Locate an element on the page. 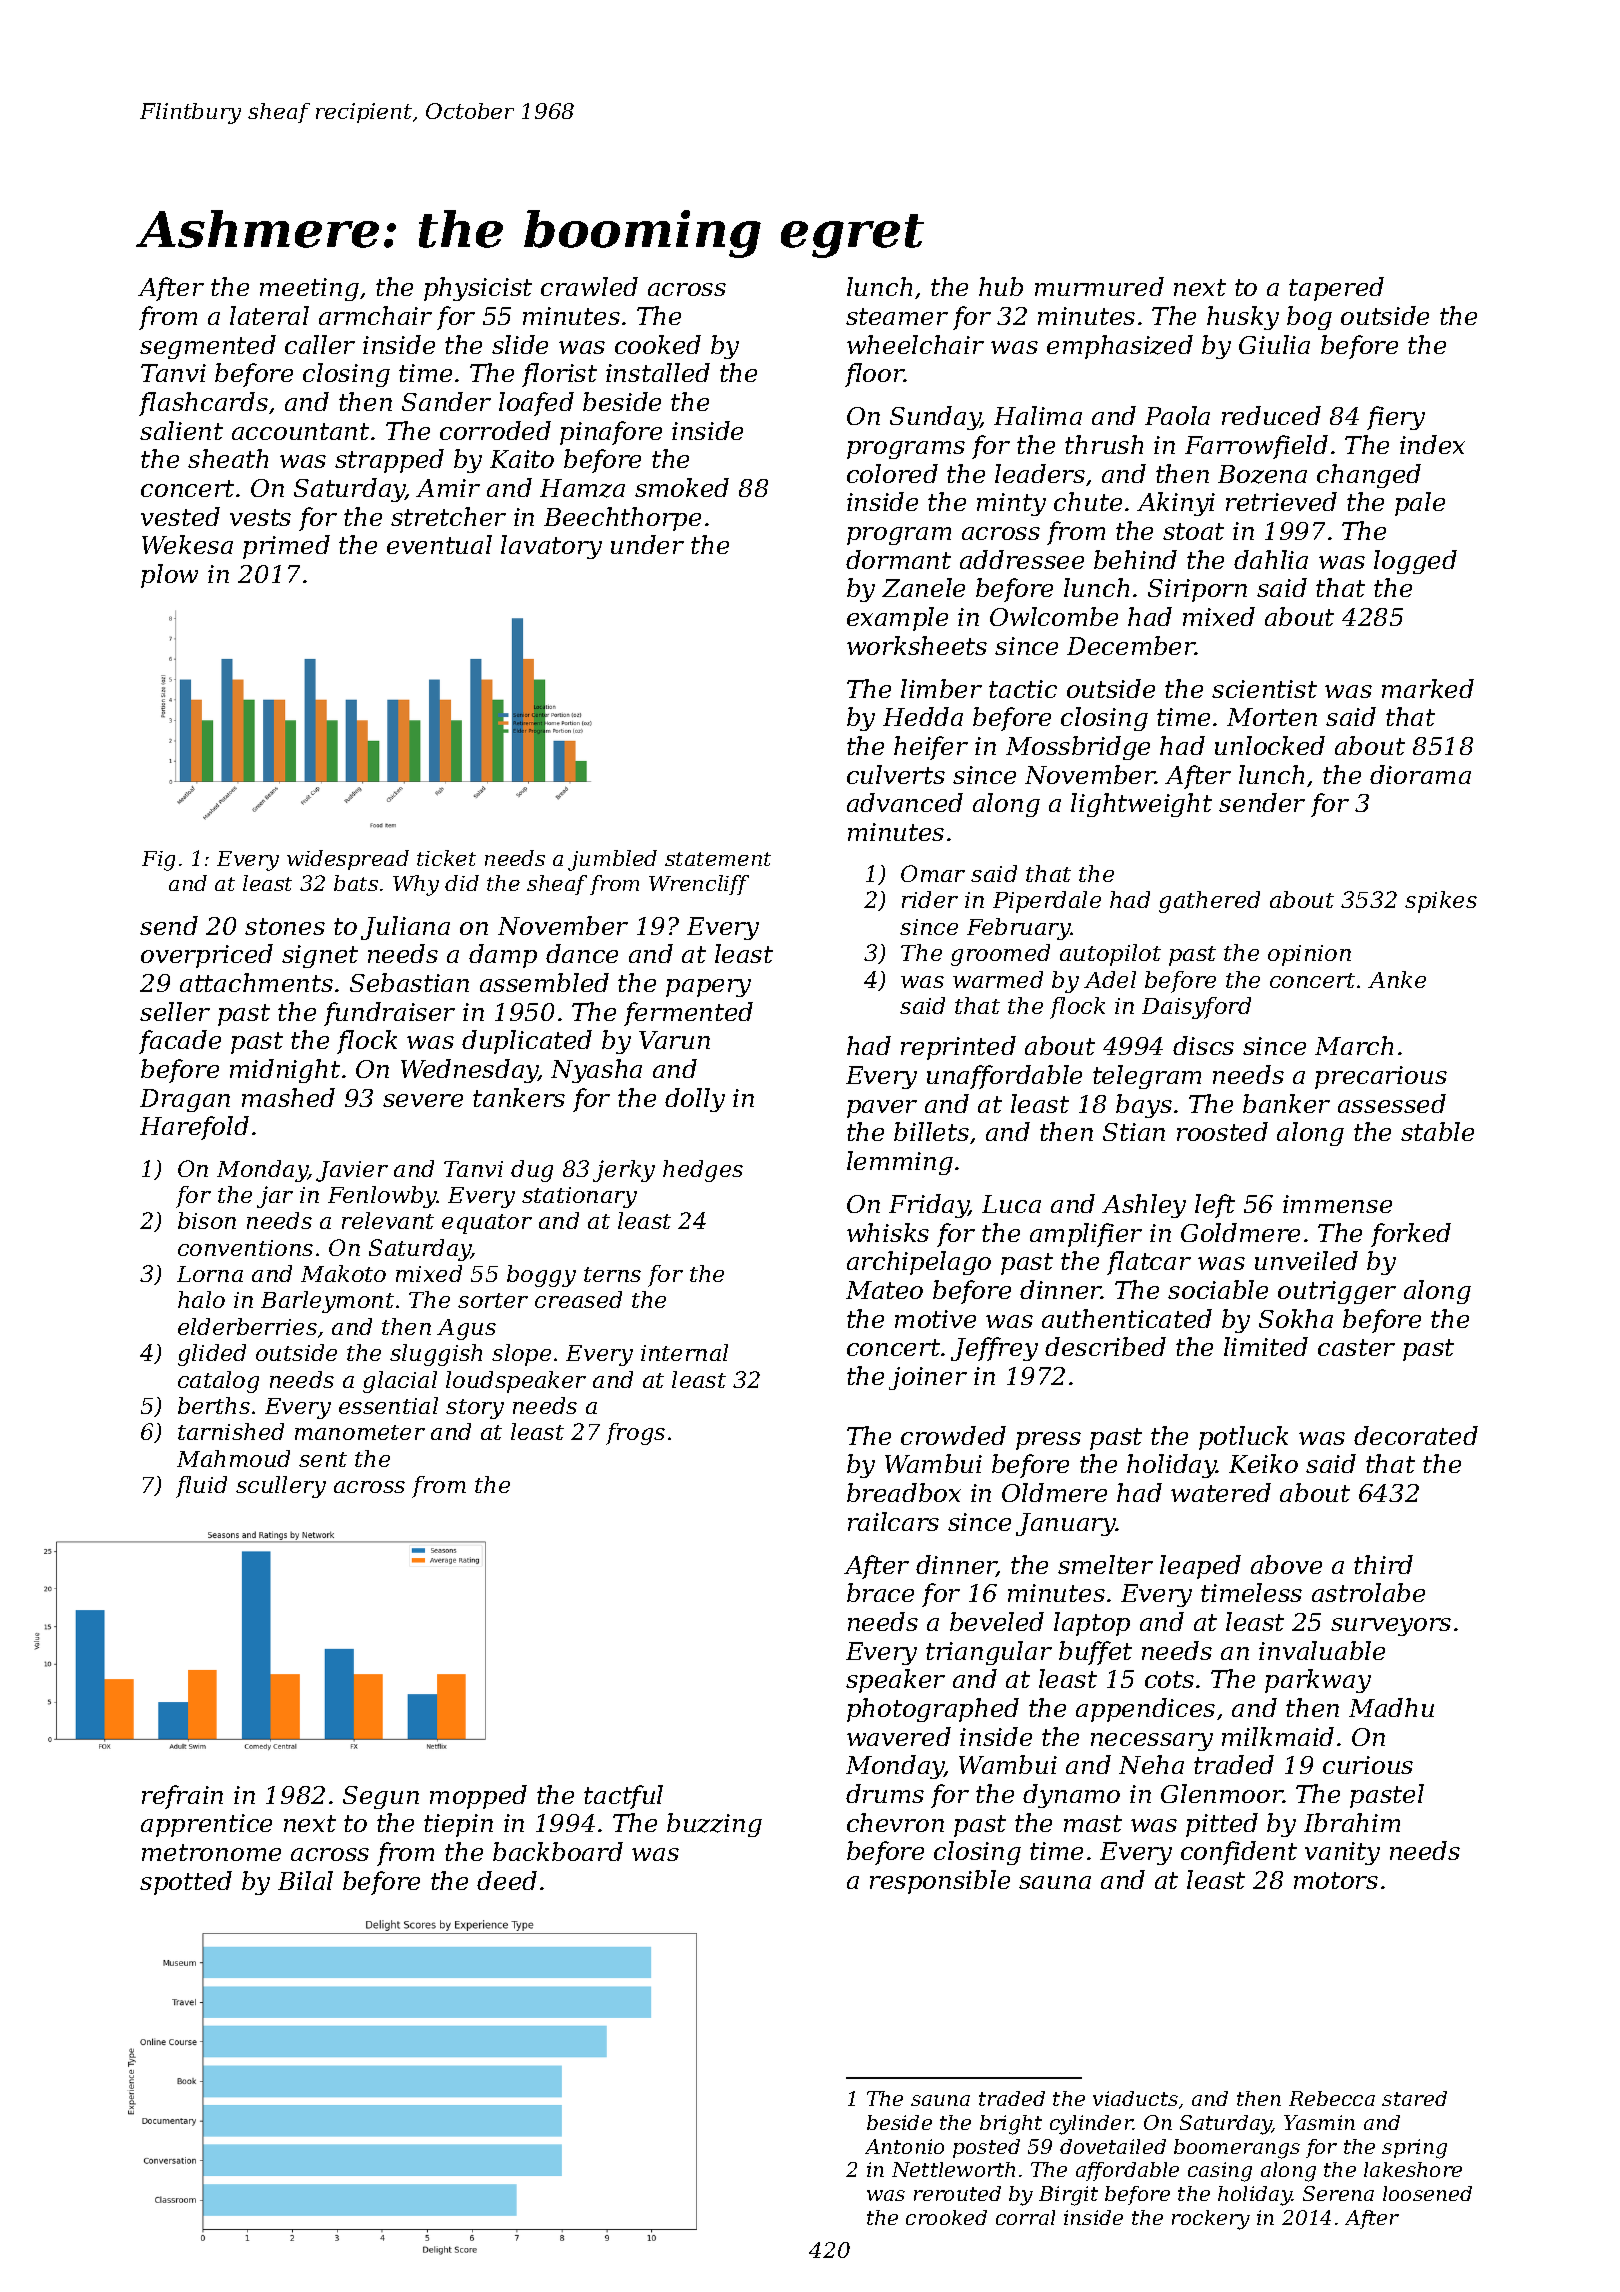 This page has width=1620, height=2292. decorated is located at coordinates (1416, 1435).
